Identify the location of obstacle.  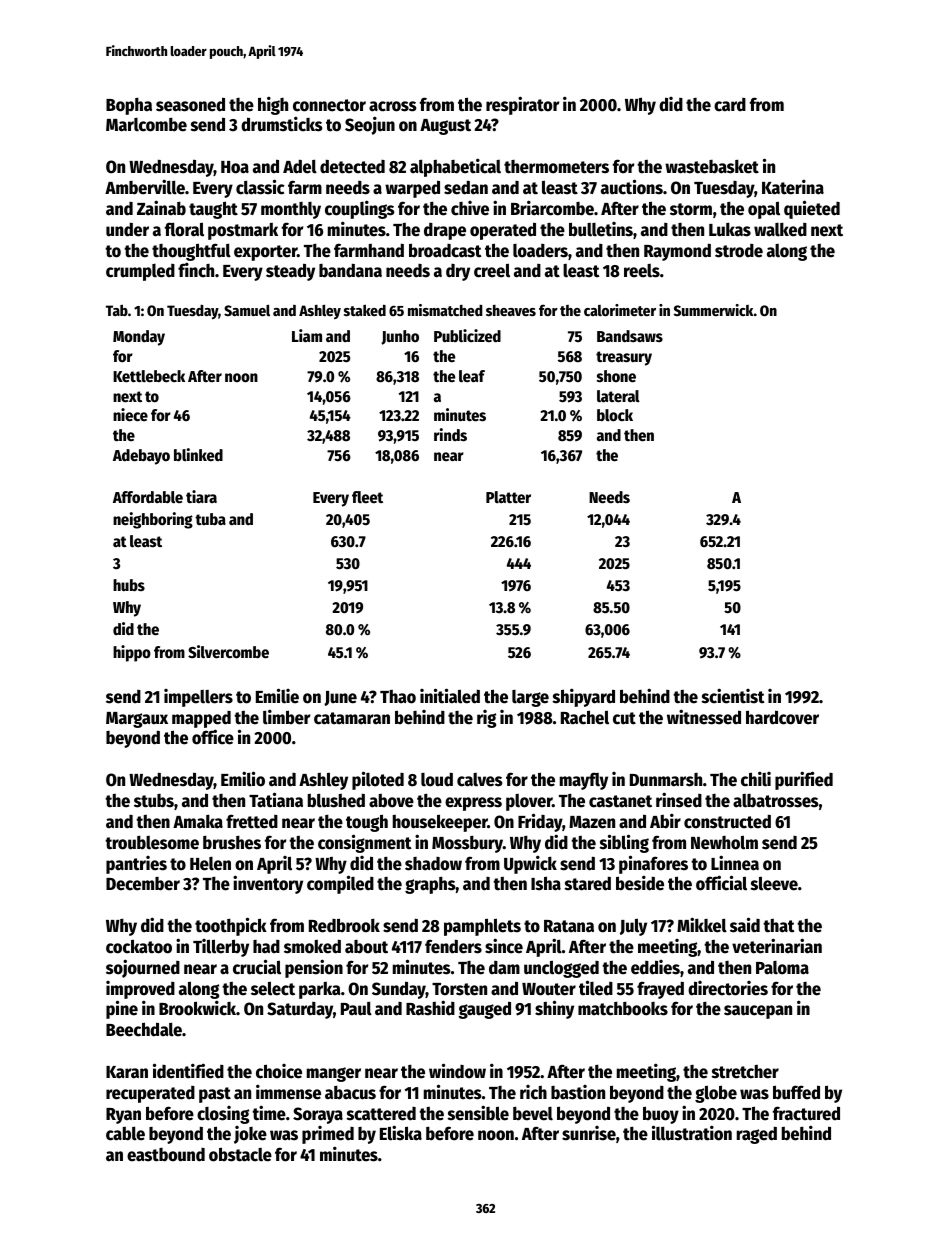
(240, 1154).
